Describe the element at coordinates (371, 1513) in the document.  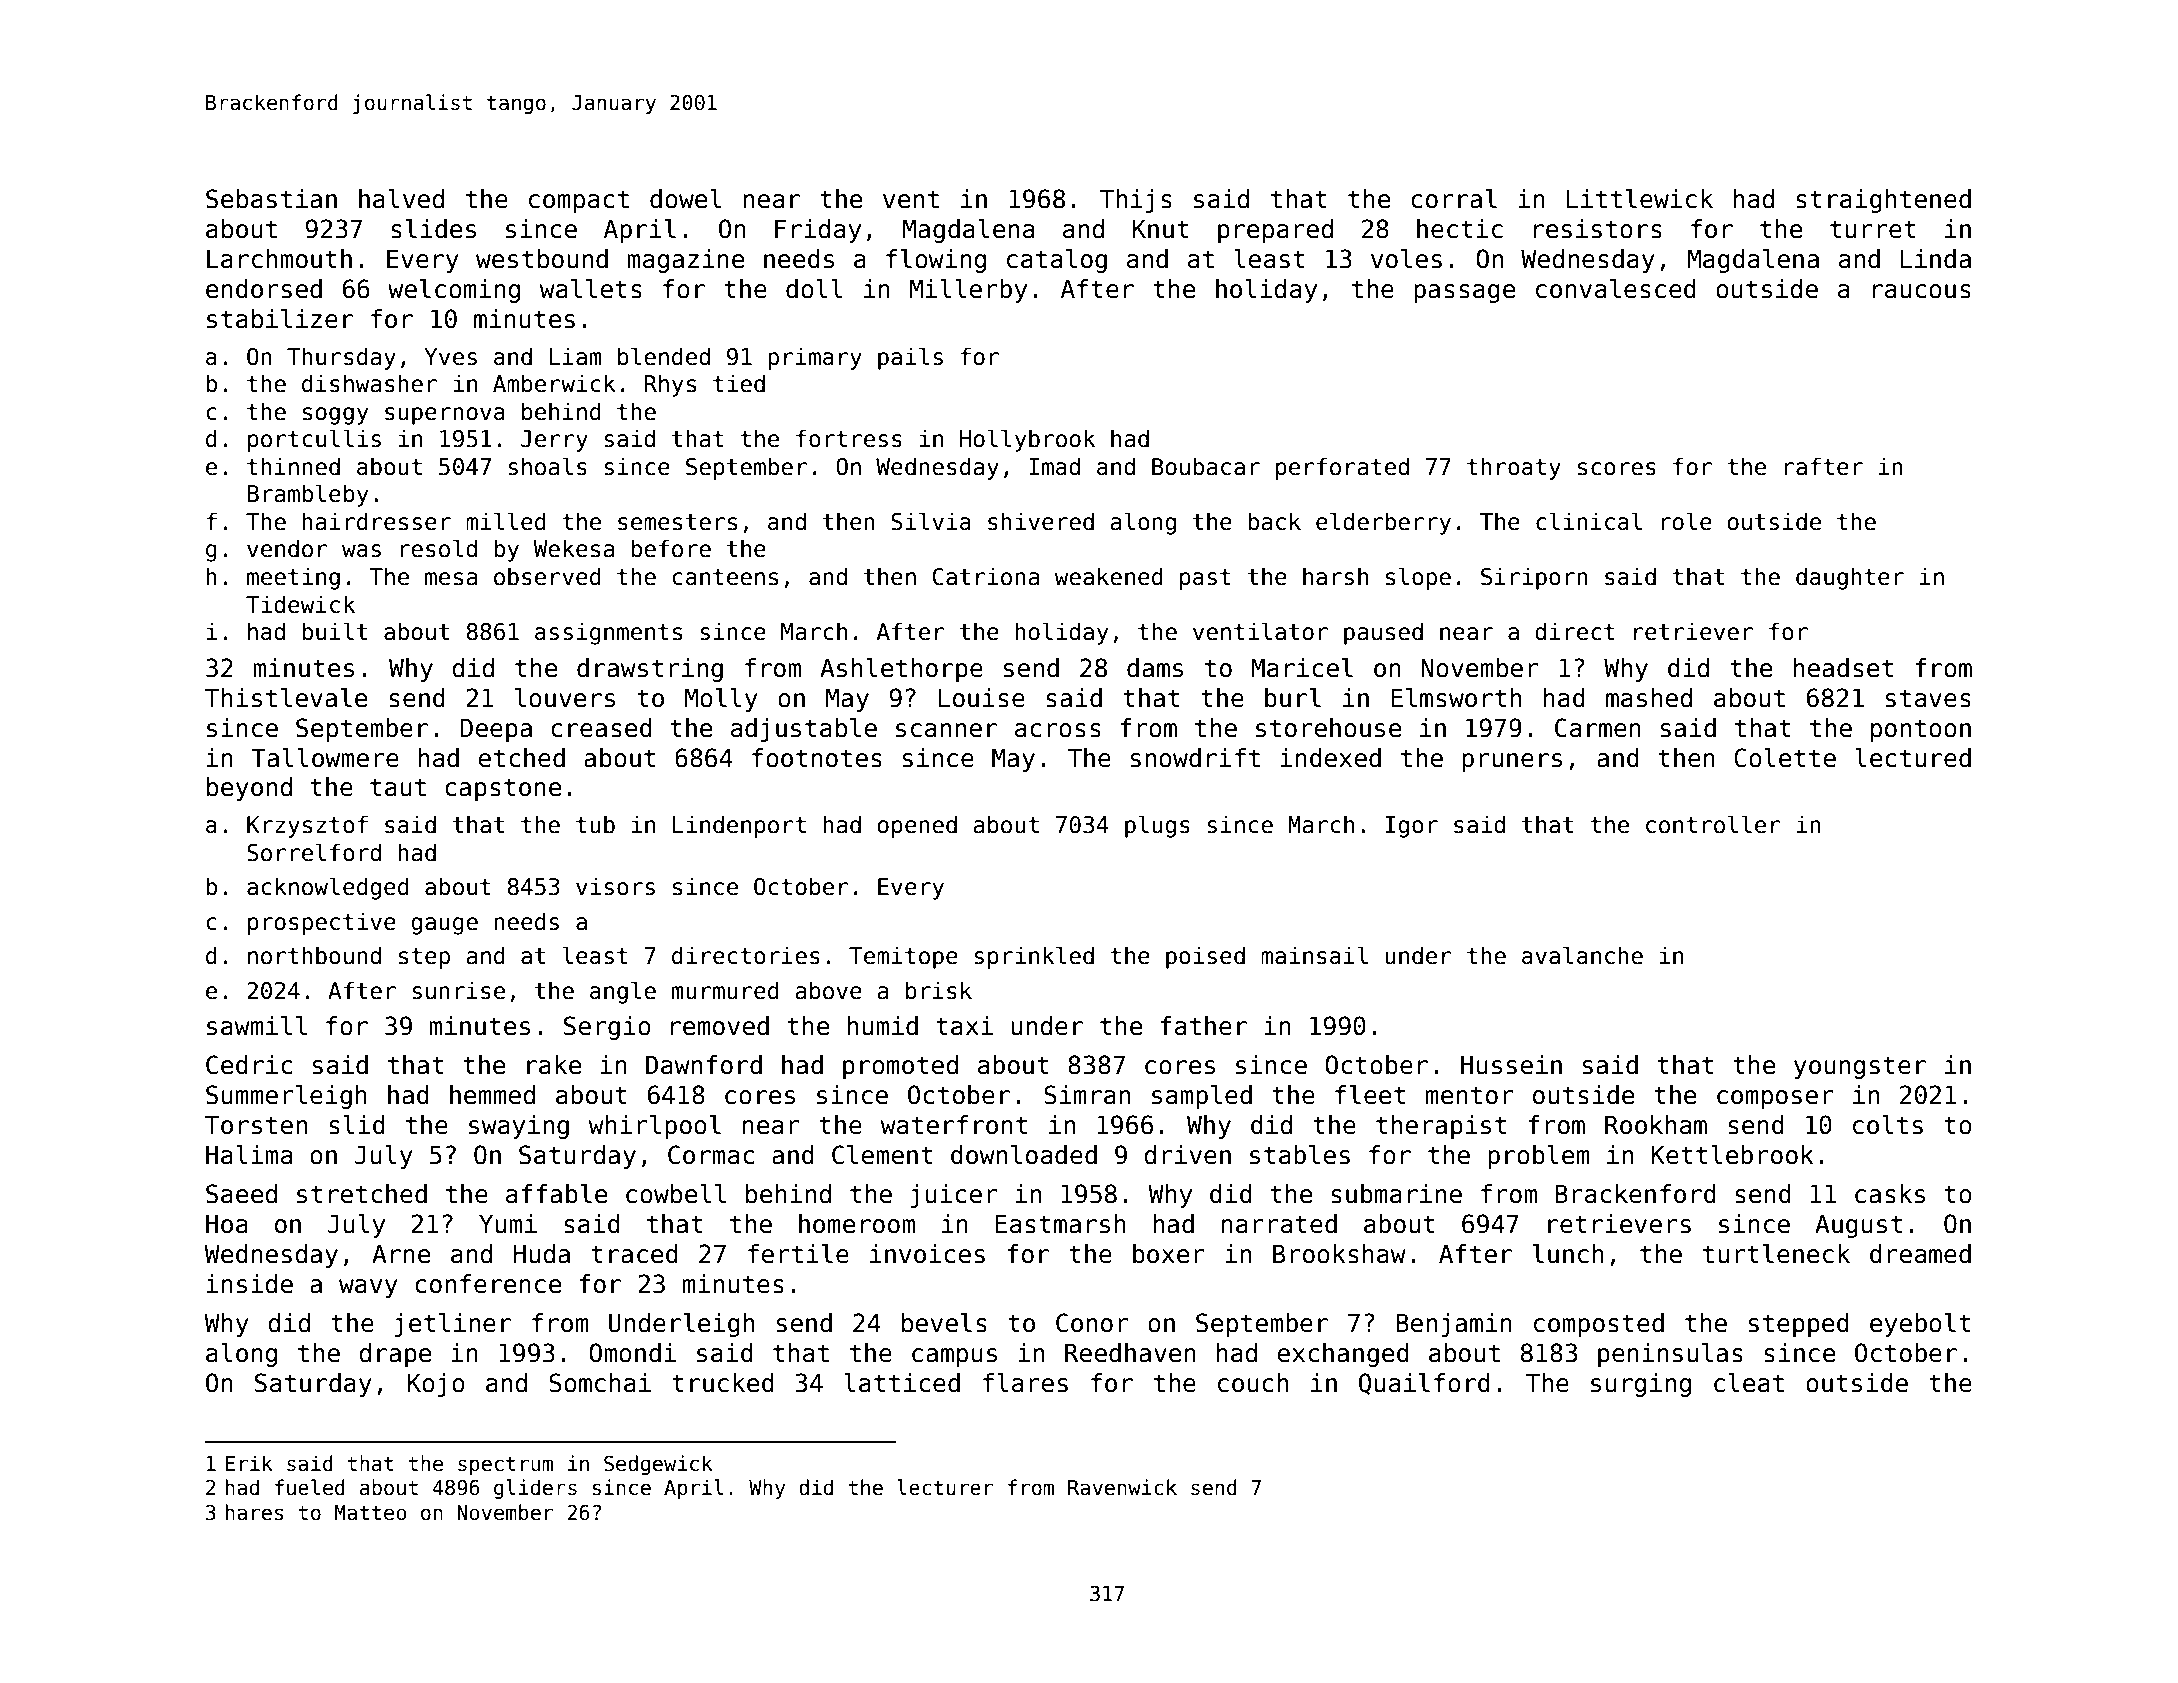
I see `Matteo` at that location.
